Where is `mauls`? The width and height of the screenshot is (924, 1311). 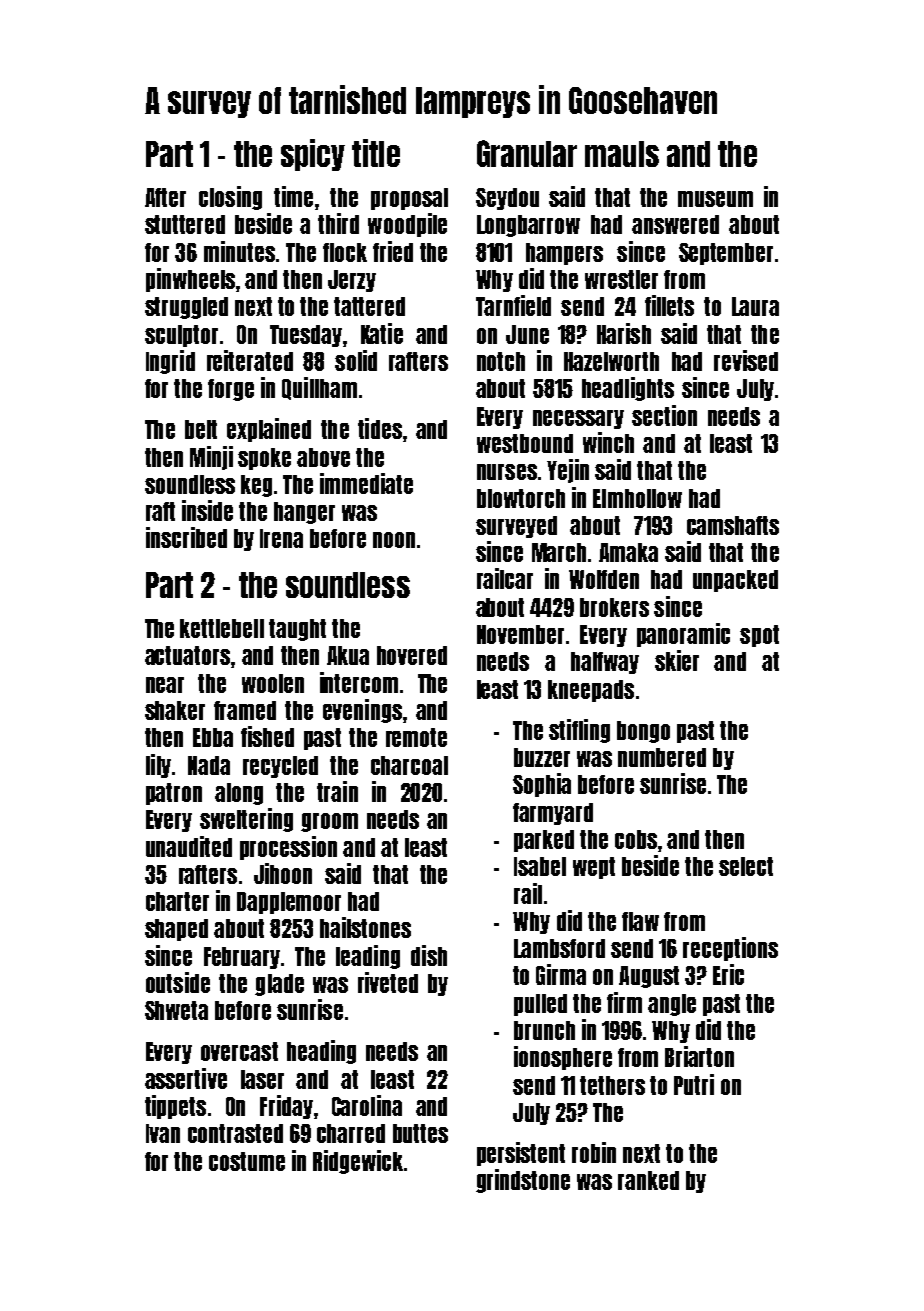
mauls is located at coordinates (622, 154).
